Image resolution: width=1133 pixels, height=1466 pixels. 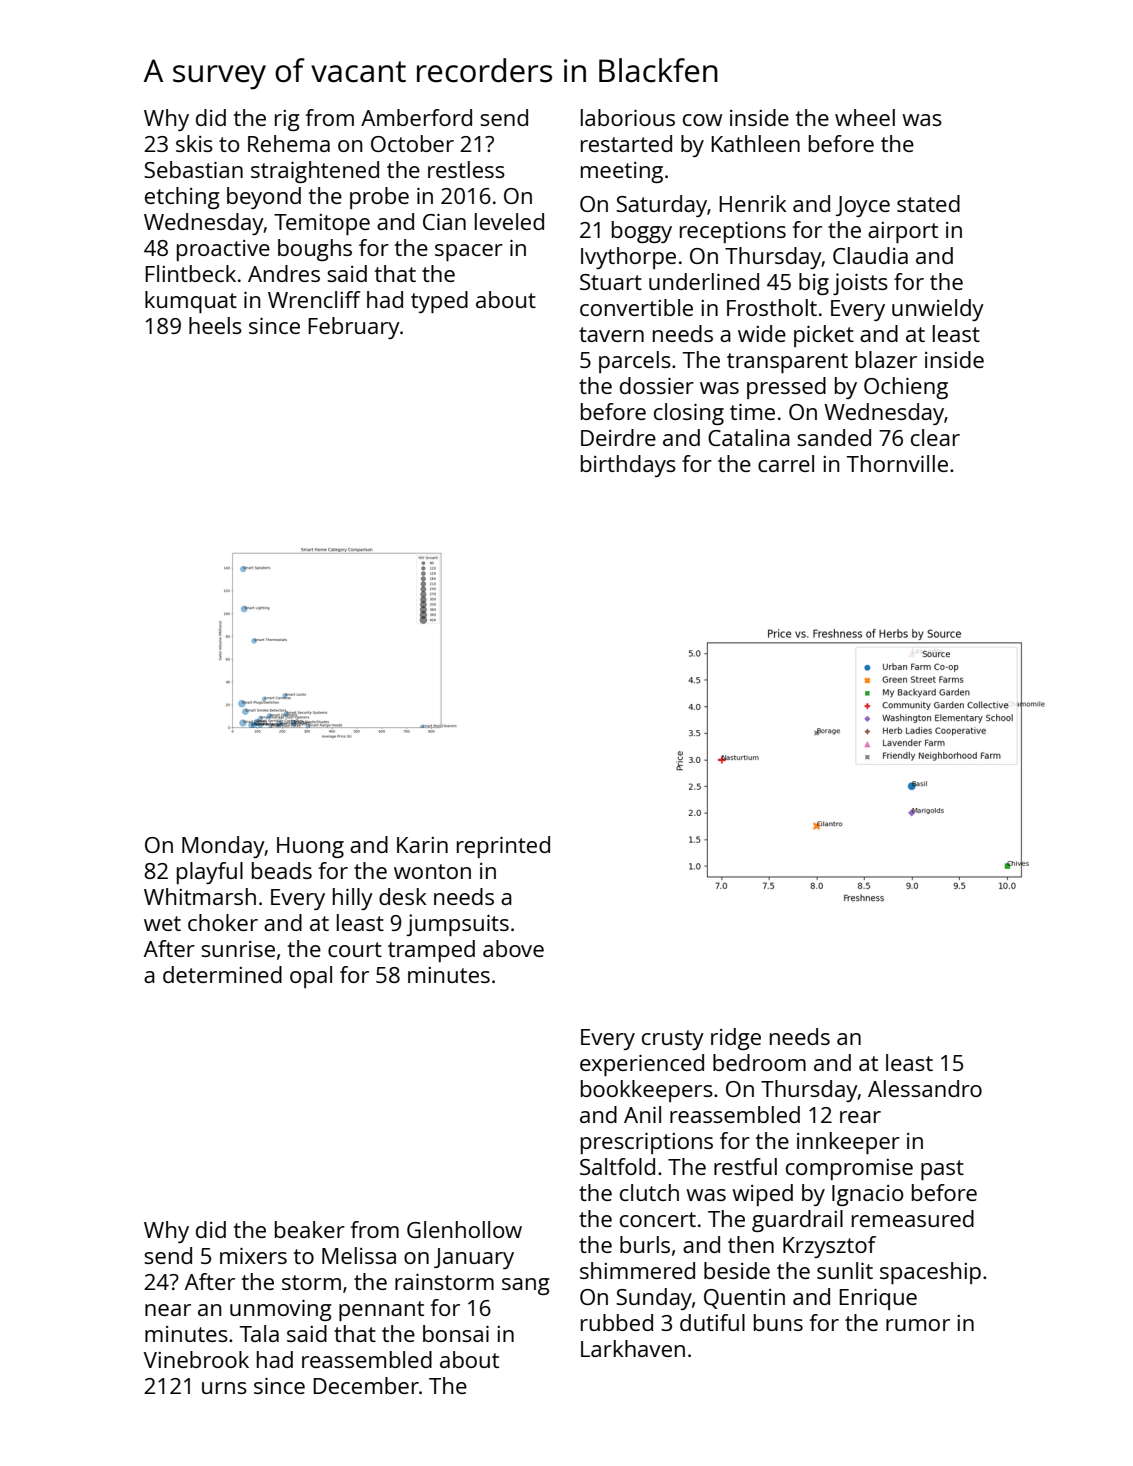 I want to click on Larkhaven, so click(x=633, y=1348).
